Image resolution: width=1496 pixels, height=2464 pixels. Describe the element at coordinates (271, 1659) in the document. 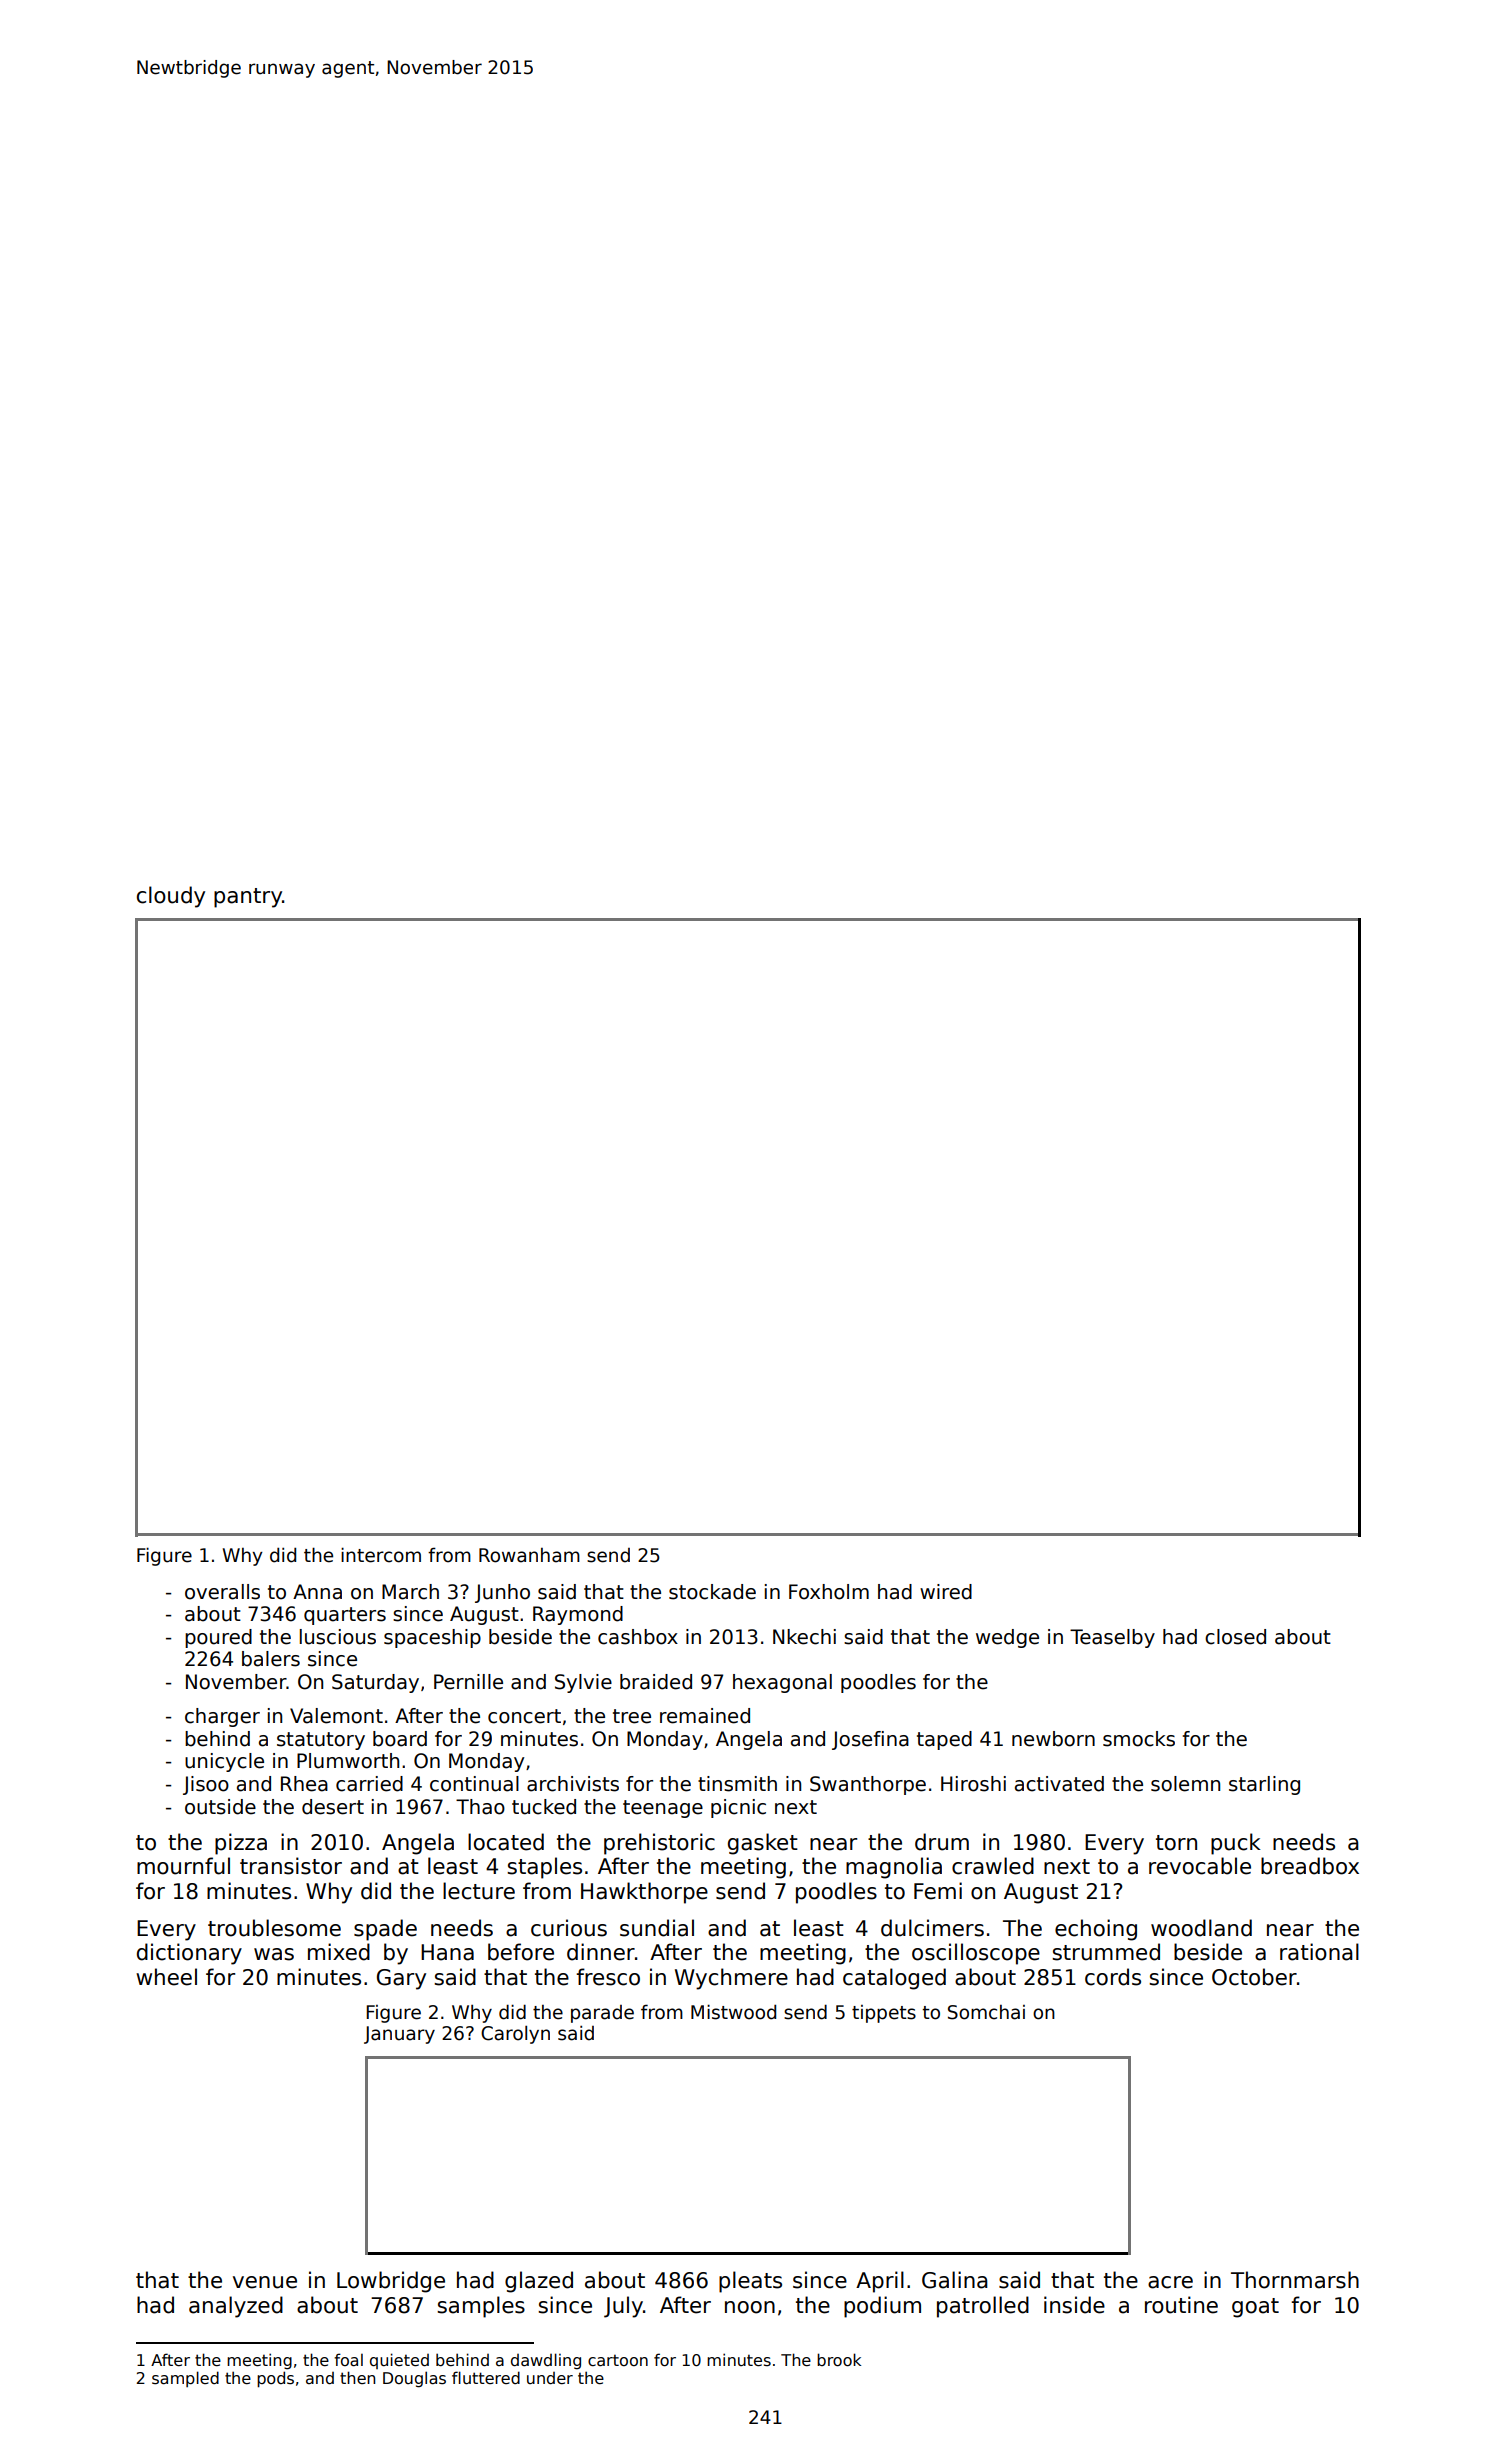

I see `balers` at that location.
